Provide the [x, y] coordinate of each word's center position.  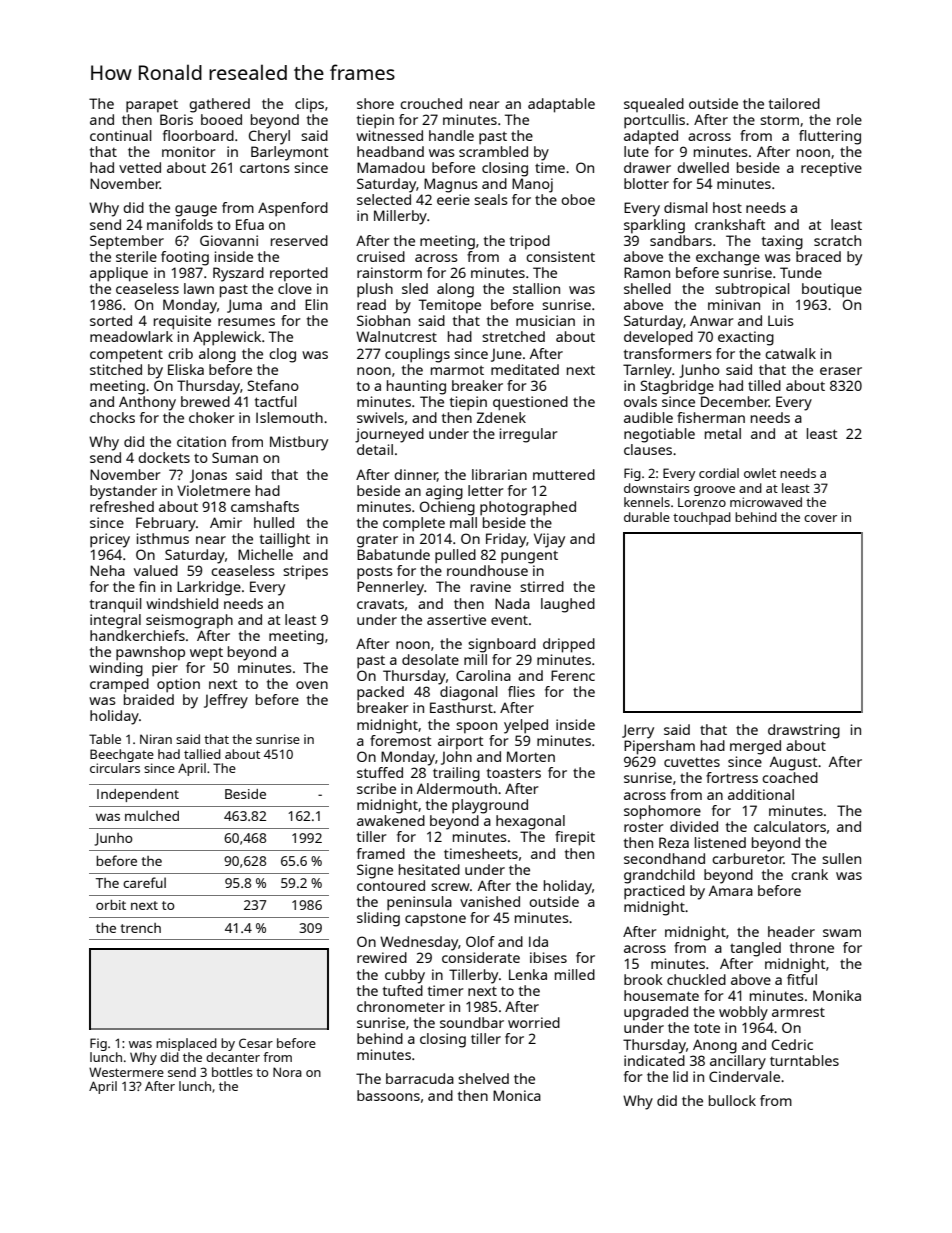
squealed [654, 105]
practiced [654, 892]
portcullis [654, 121]
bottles [232, 1072]
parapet [152, 106]
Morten [531, 756]
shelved [483, 1078]
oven [312, 685]
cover [820, 518]
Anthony [147, 403]
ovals [640, 401]
